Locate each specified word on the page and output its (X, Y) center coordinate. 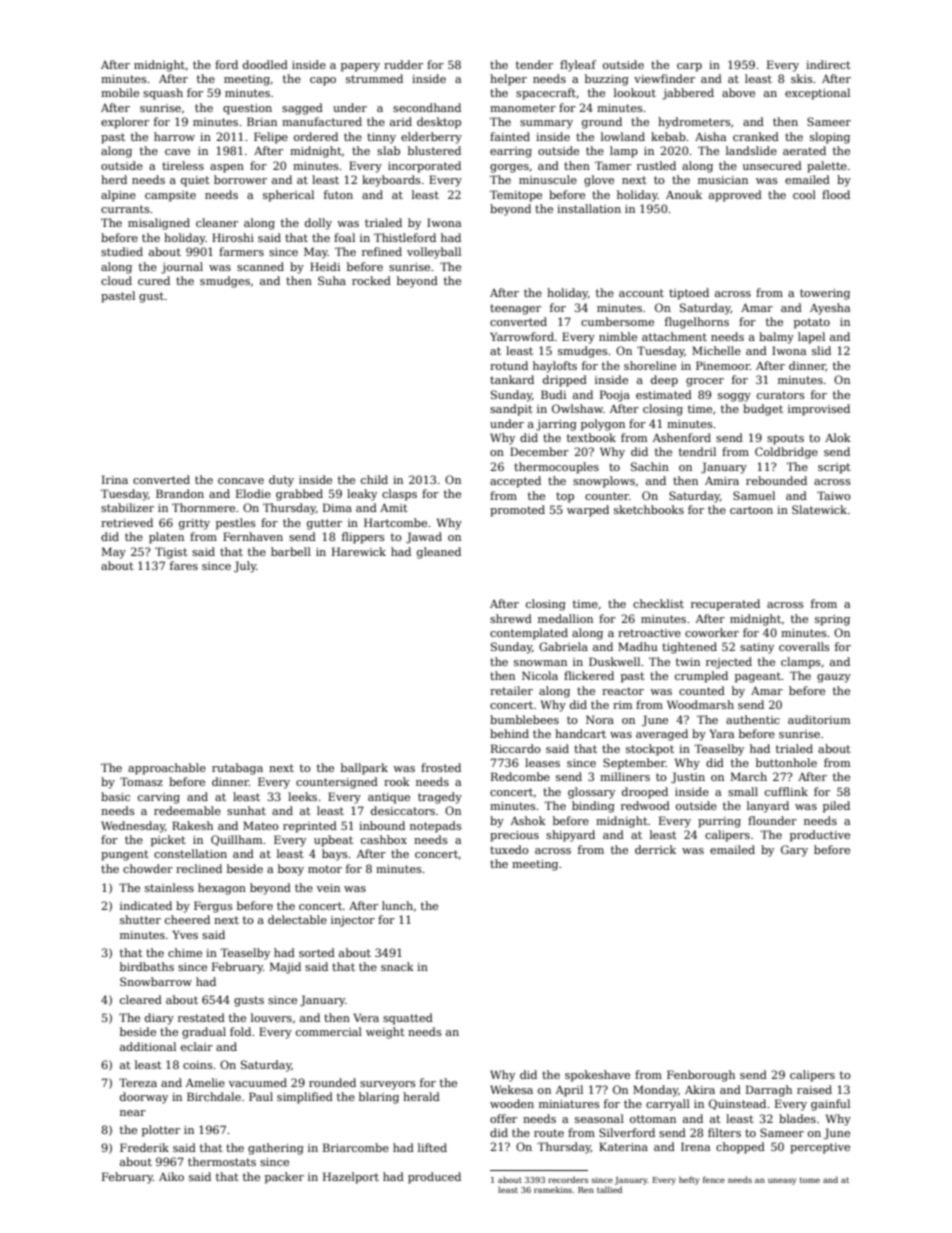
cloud (116, 280)
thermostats (222, 1161)
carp (689, 67)
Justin (688, 778)
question (247, 109)
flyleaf (578, 66)
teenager (515, 309)
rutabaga (237, 769)
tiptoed (689, 294)
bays (335, 855)
